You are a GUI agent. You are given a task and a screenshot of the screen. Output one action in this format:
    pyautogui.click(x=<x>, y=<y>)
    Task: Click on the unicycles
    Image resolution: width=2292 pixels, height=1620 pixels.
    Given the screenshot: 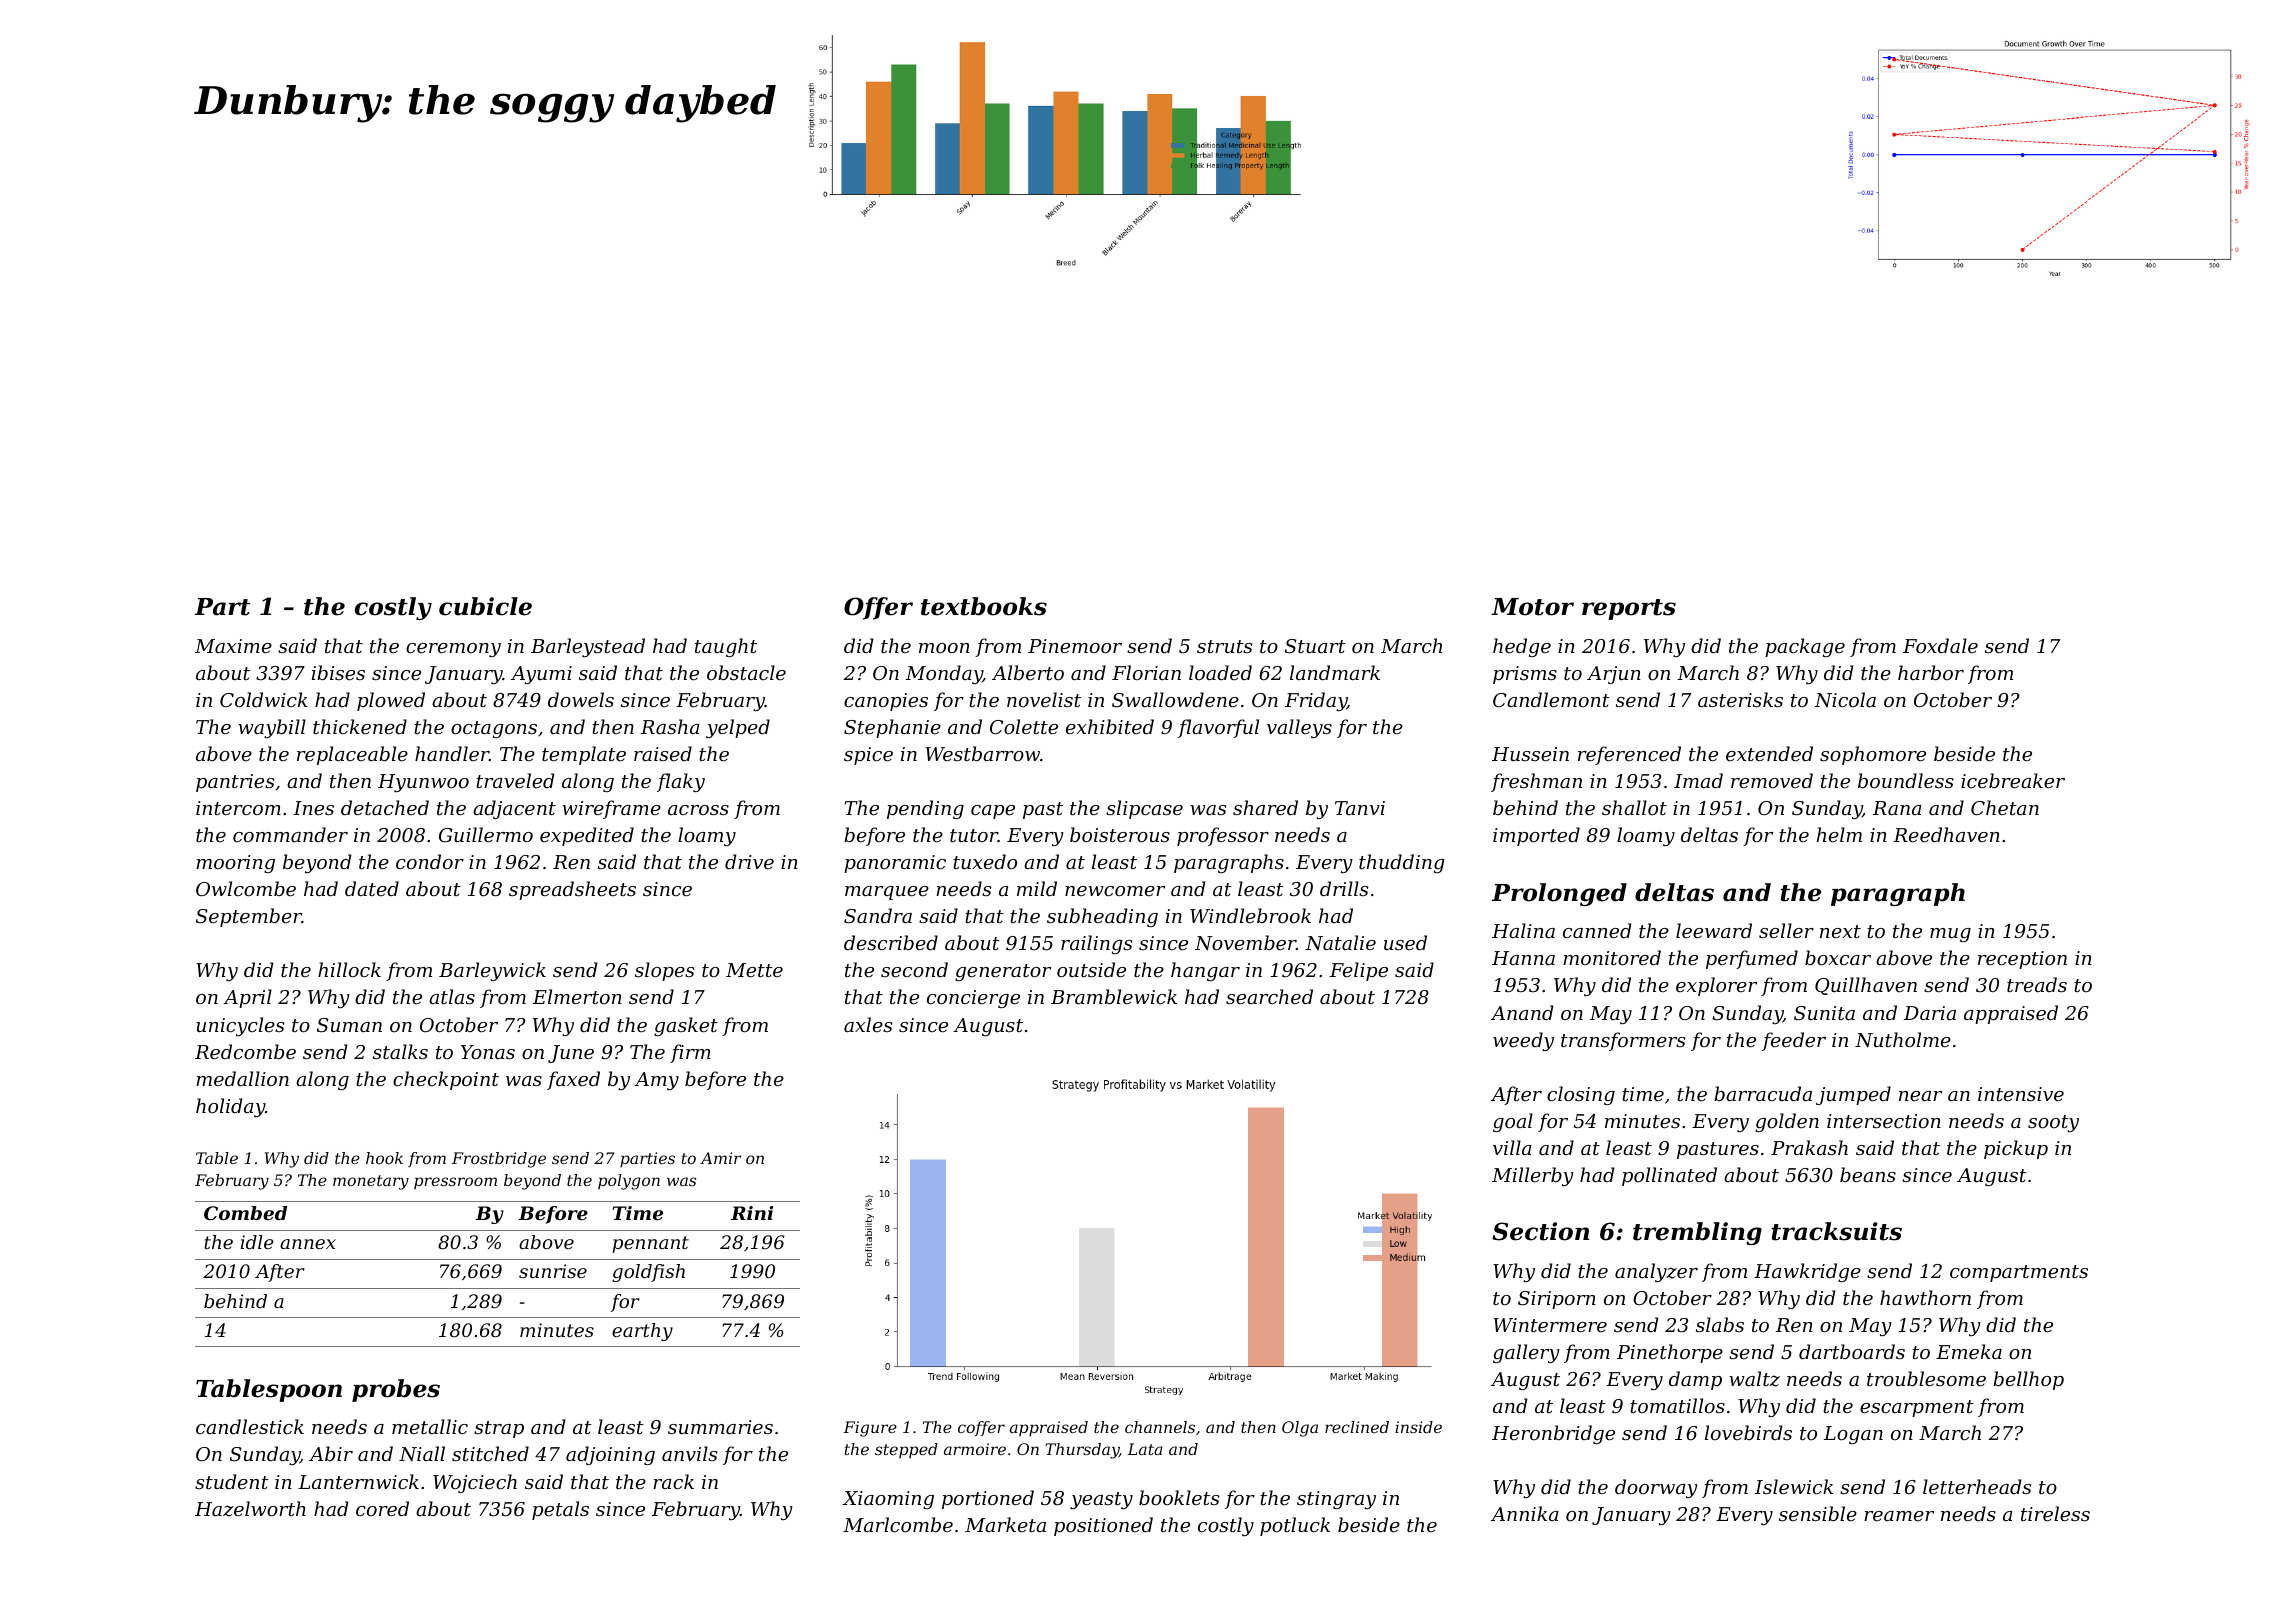 What is the action you would take?
    pyautogui.click(x=240, y=1026)
